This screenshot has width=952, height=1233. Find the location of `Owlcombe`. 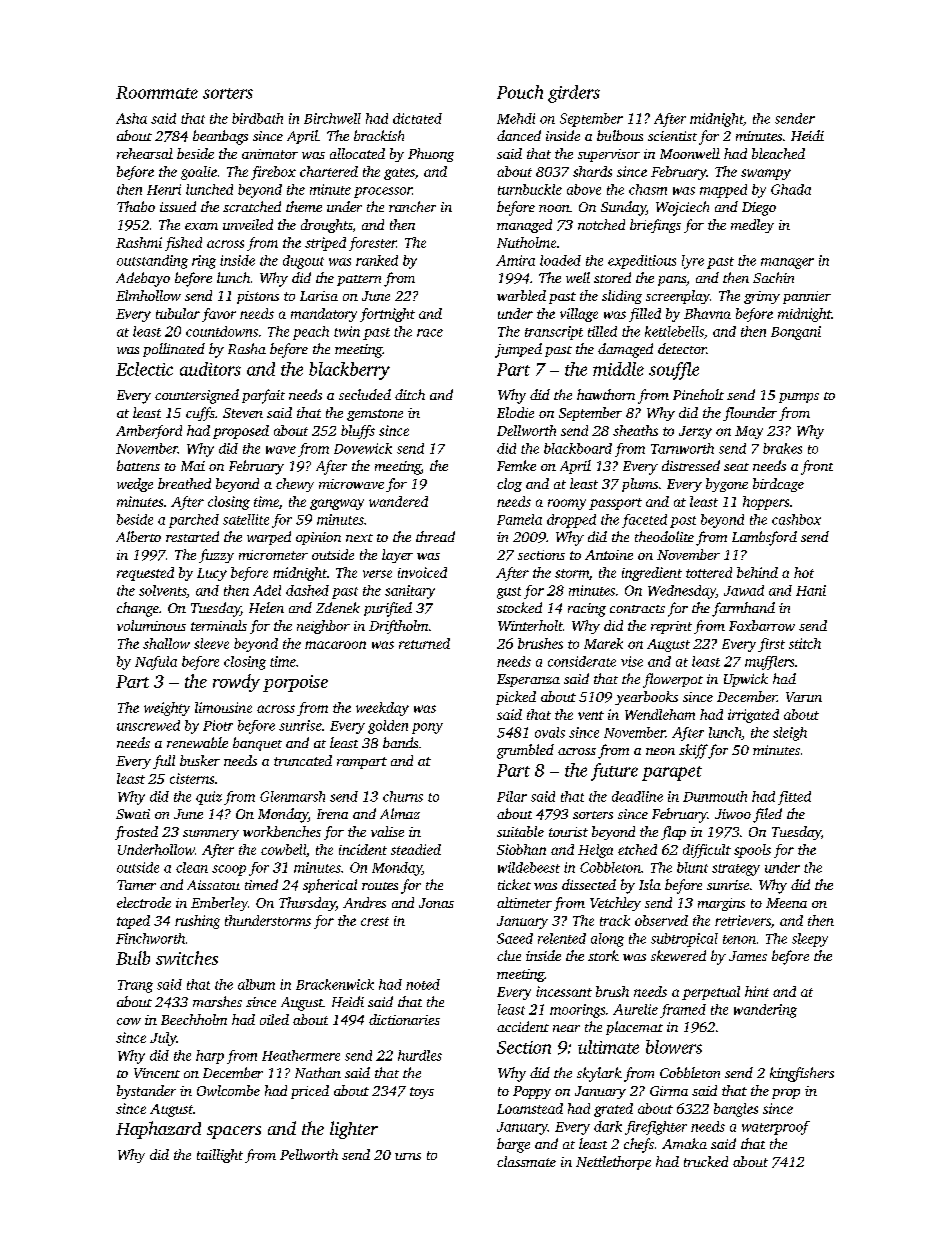

Owlcombe is located at coordinates (228, 1090).
